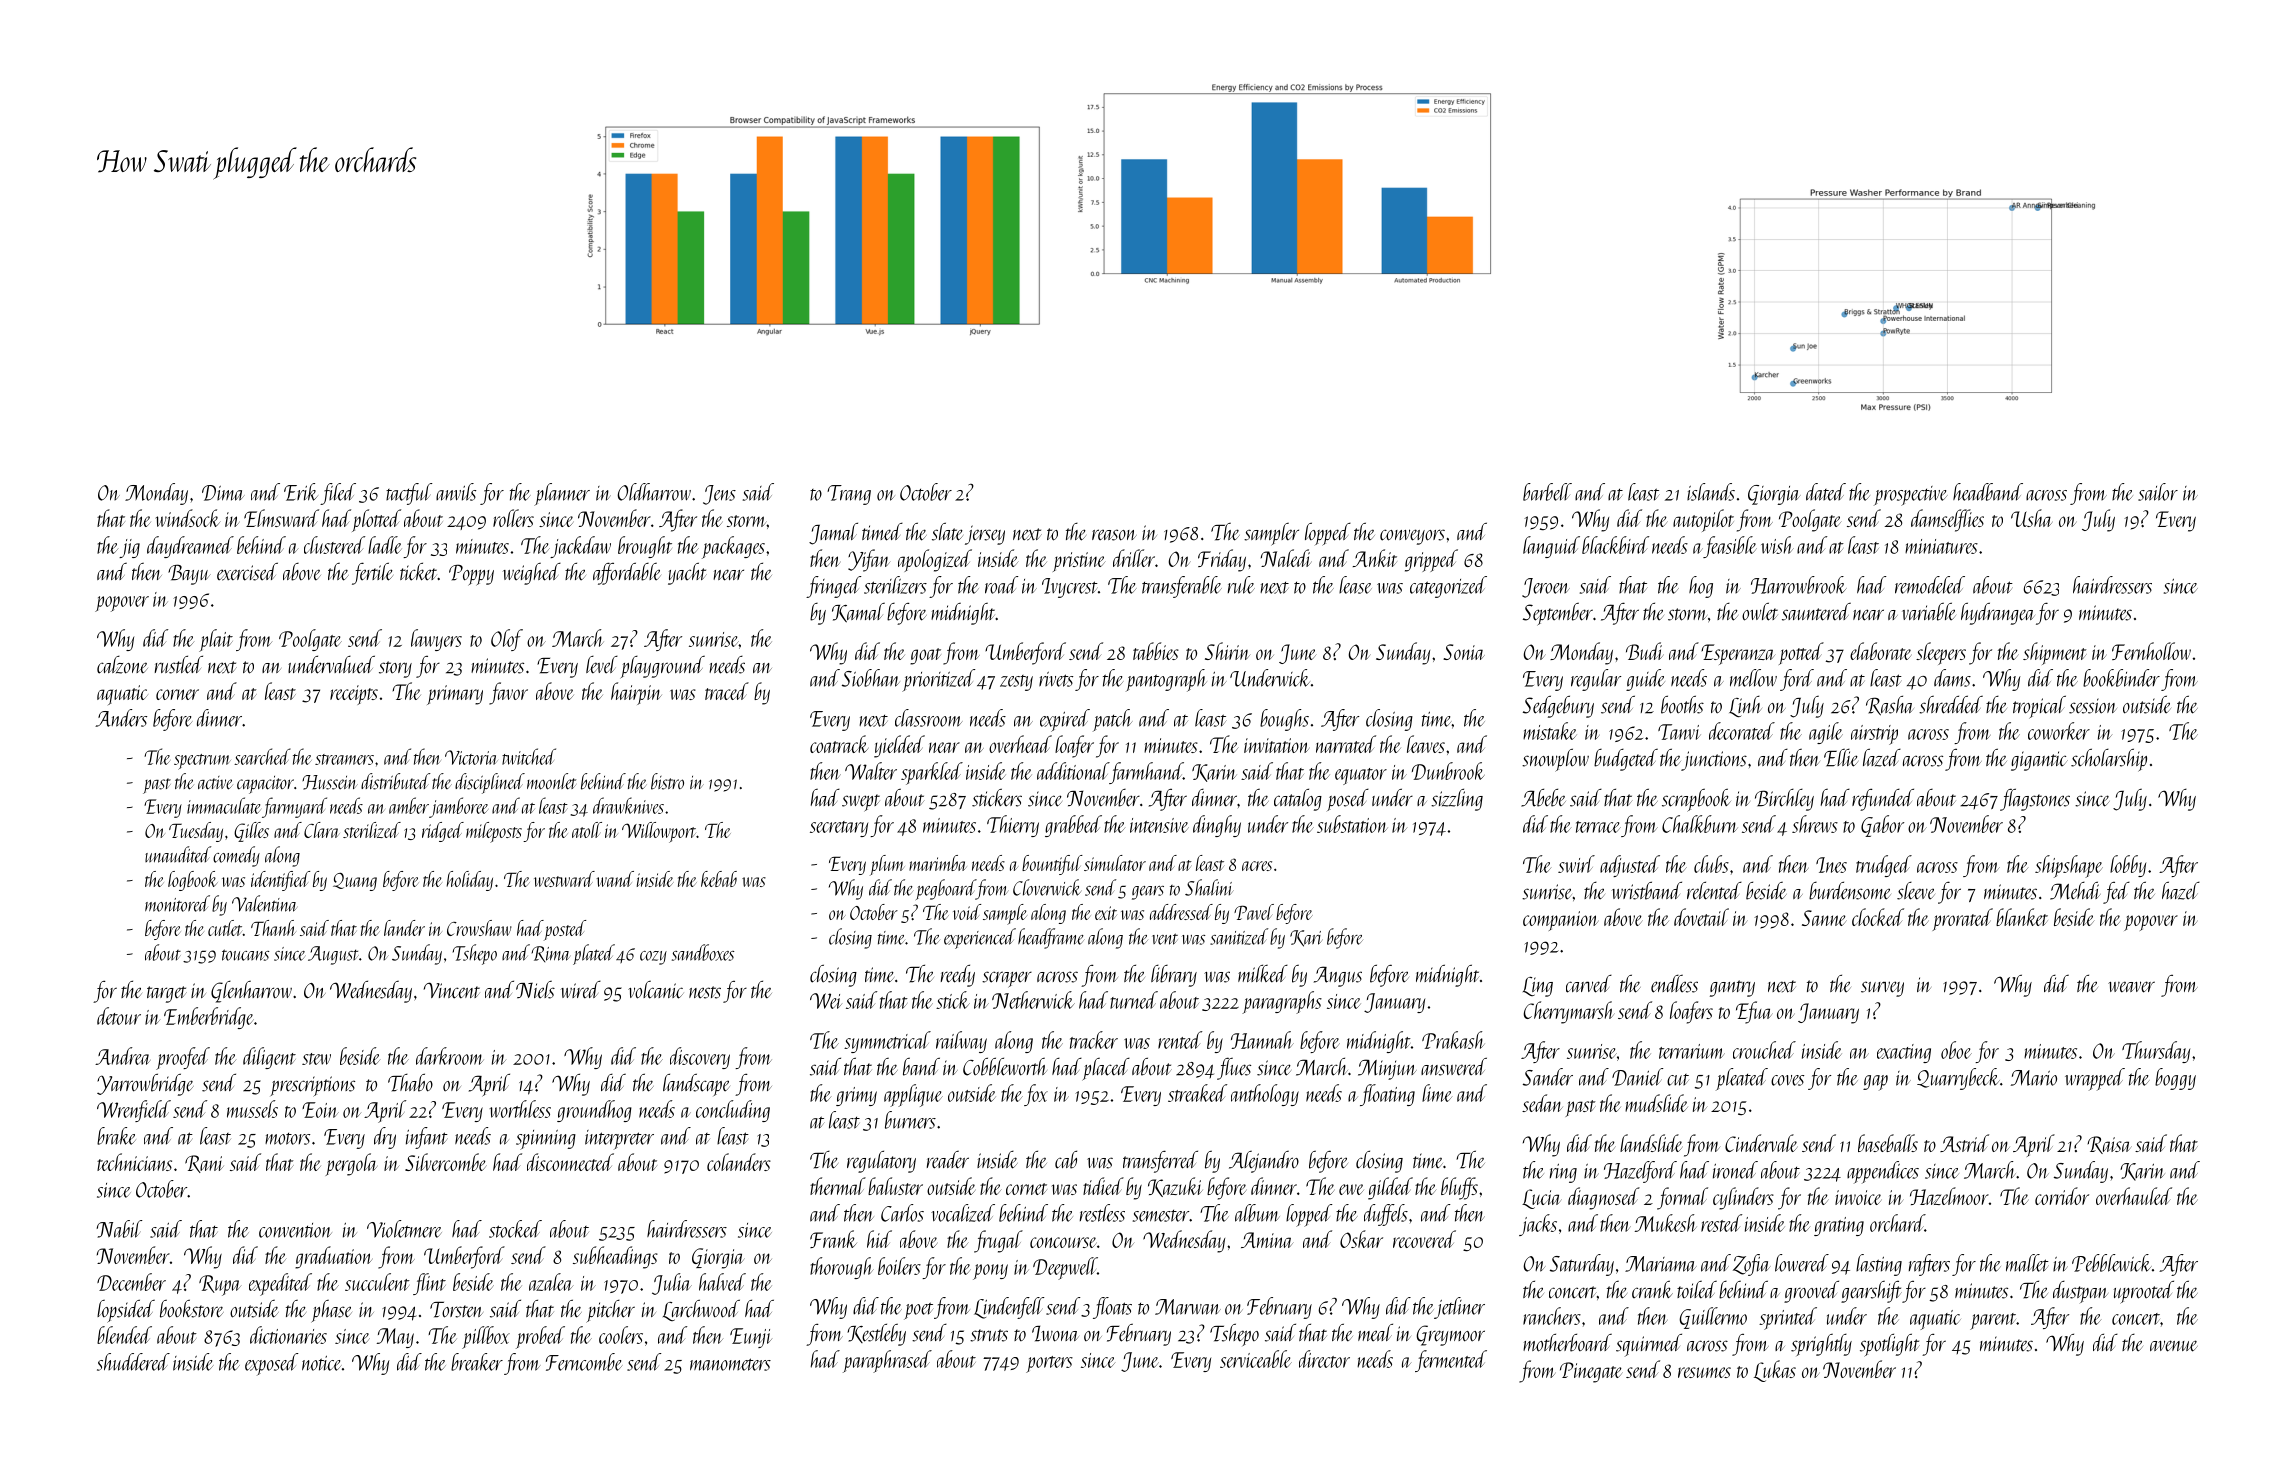  What do you see at coordinates (1930, 585) in the screenshot?
I see `remodeled` at bounding box center [1930, 585].
